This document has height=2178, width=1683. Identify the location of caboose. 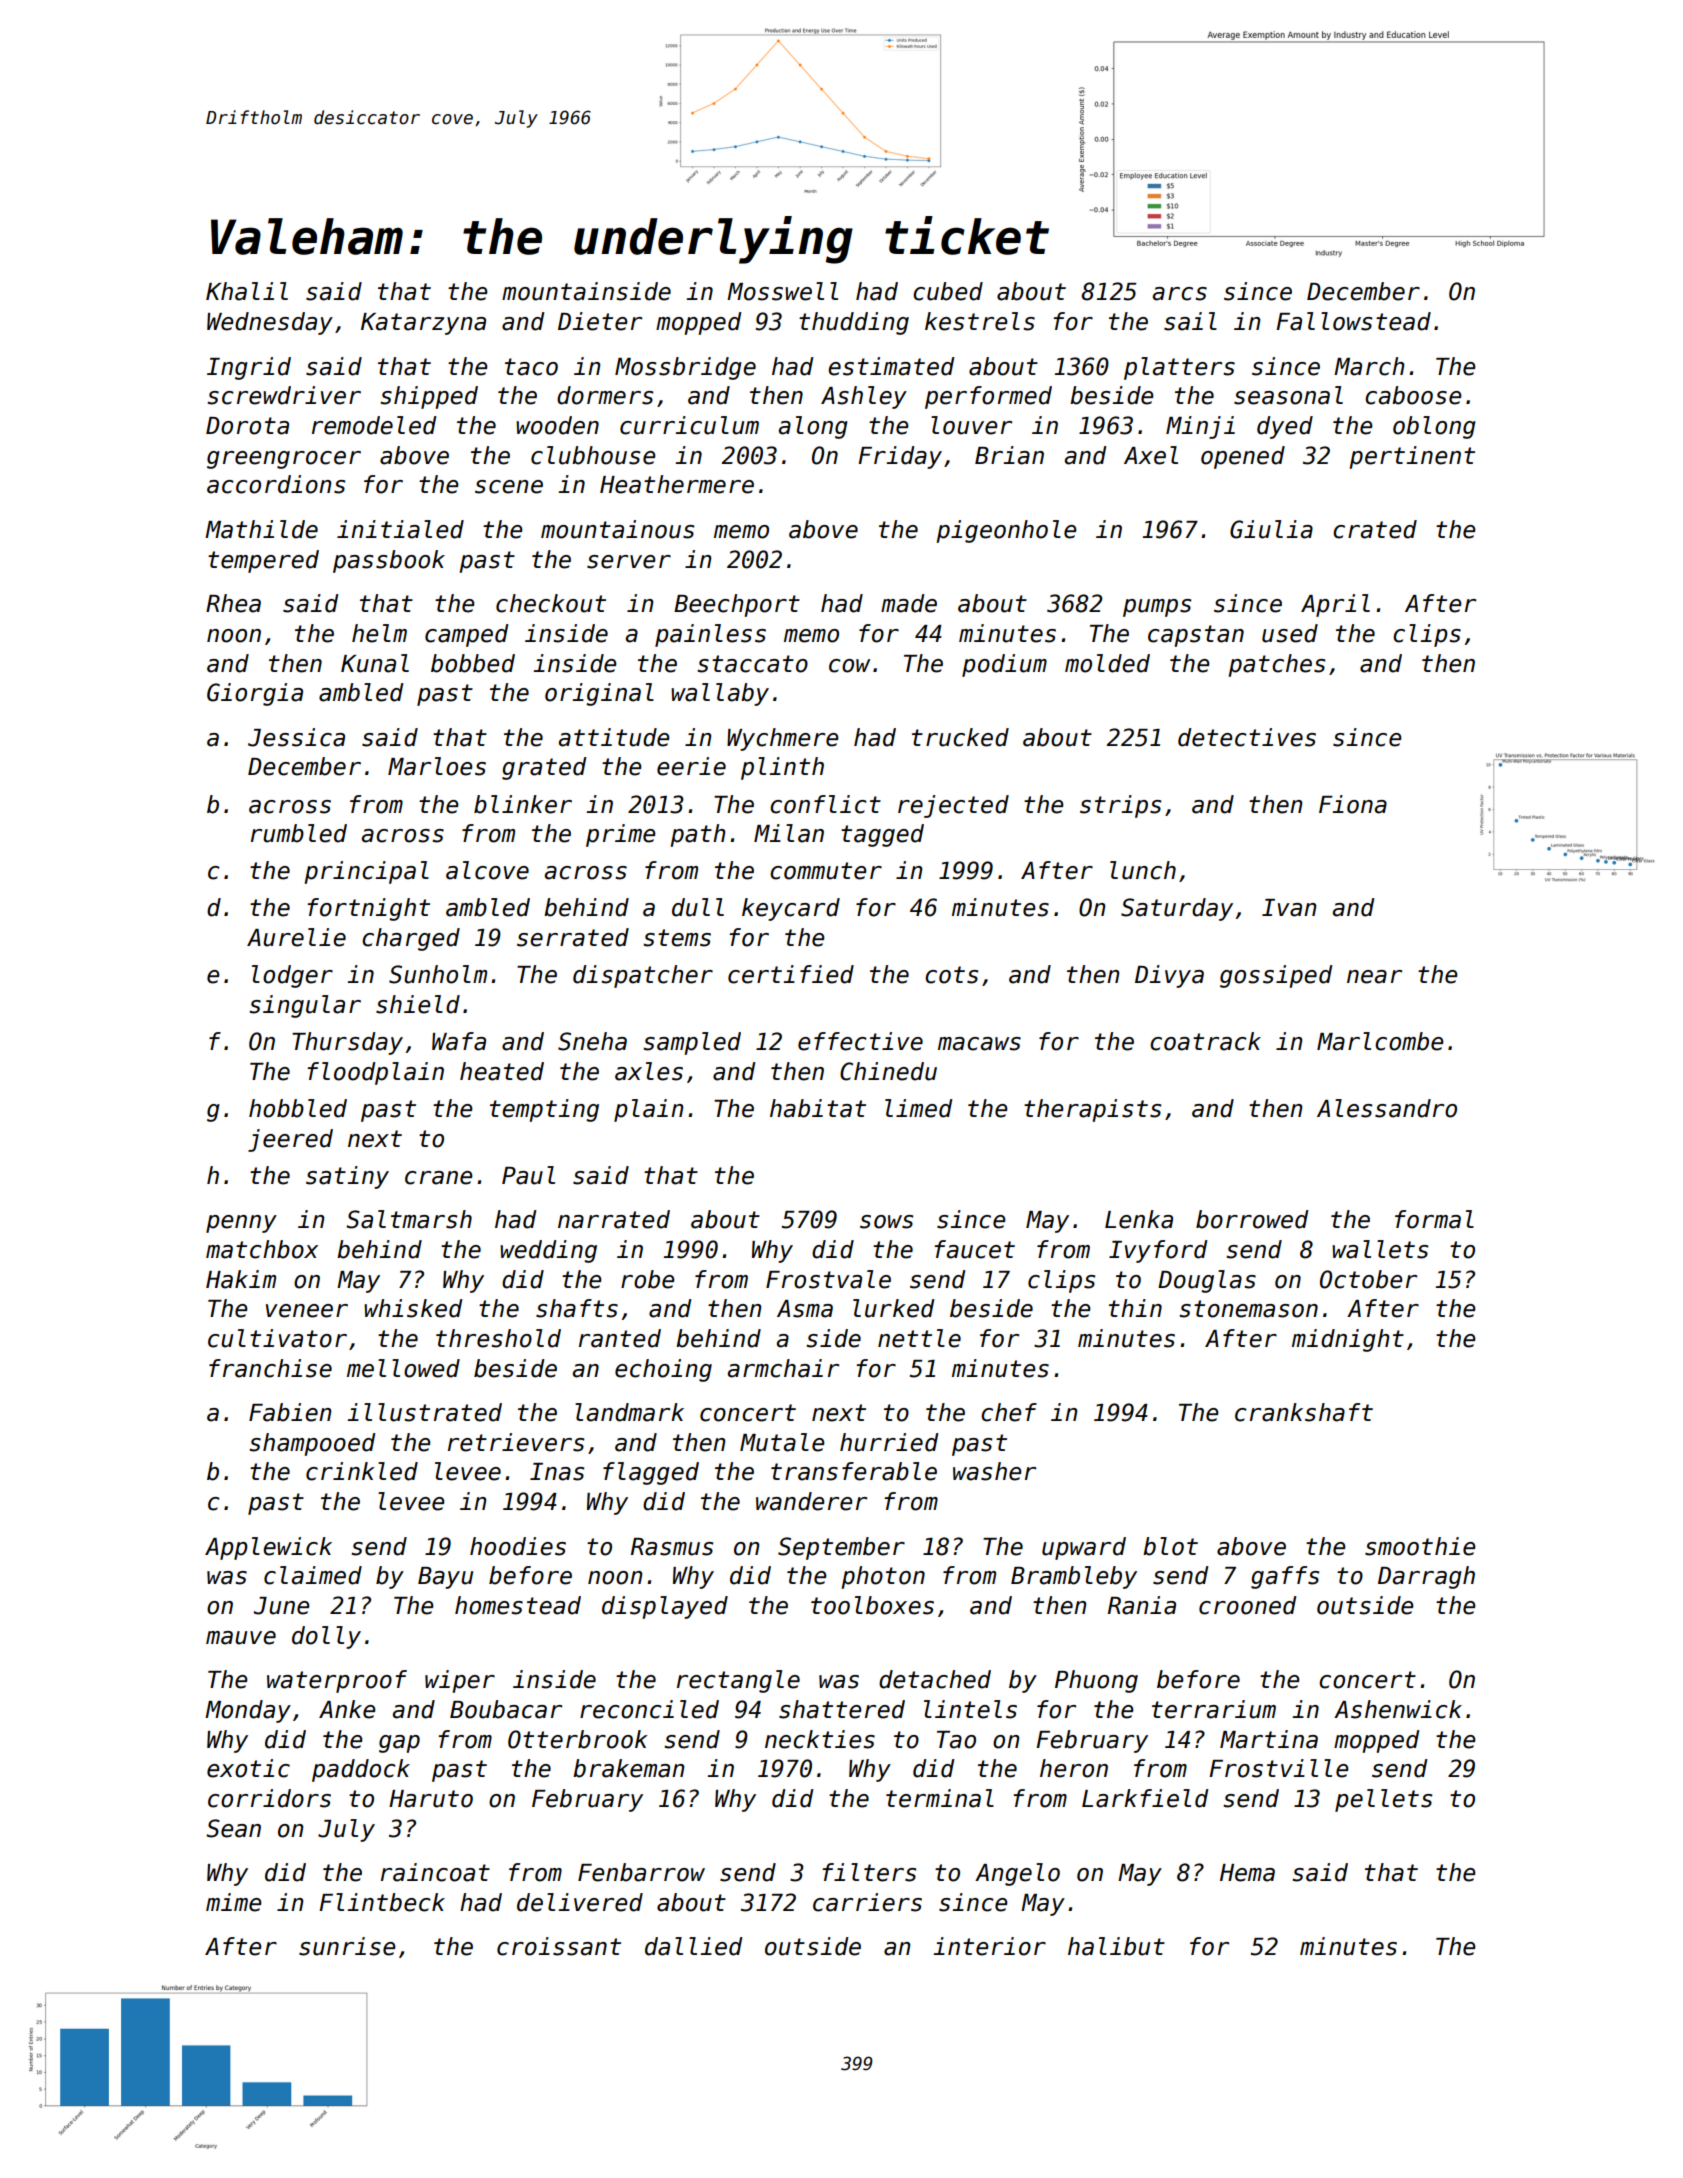
(1413, 395).
